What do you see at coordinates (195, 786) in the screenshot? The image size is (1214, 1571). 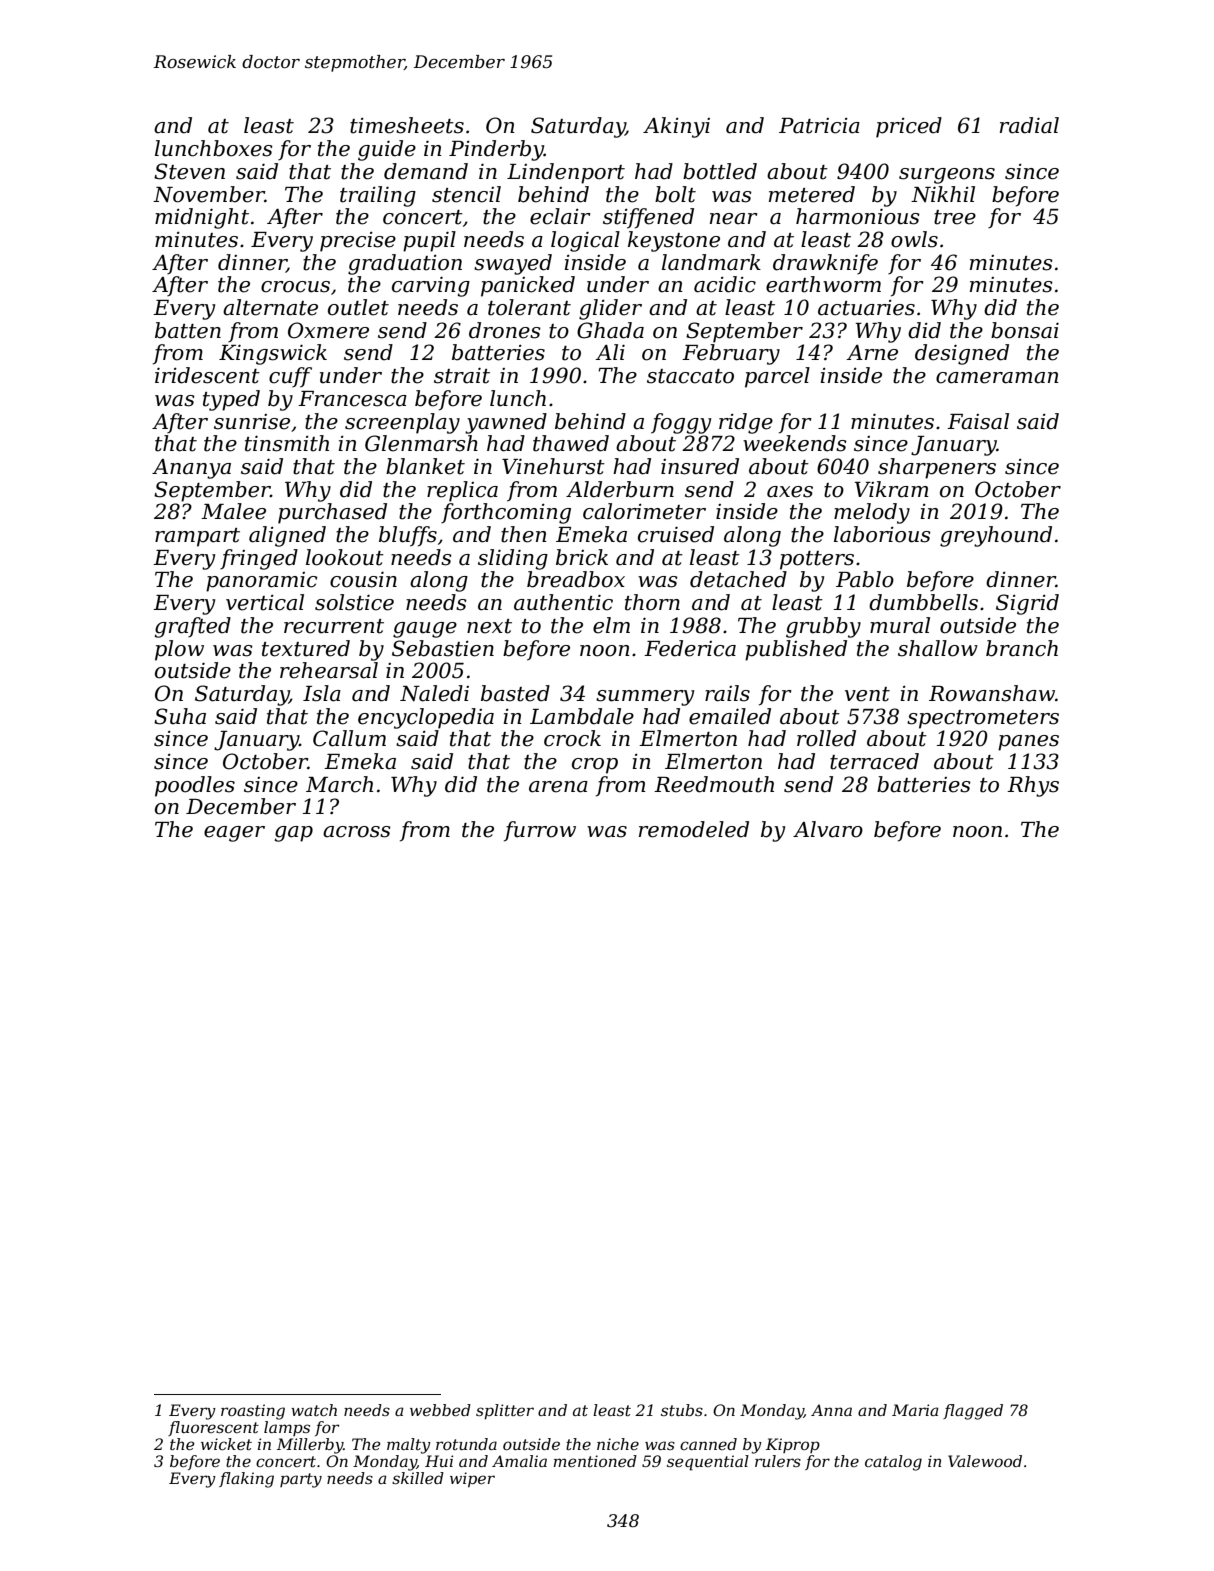 I see `poodles` at bounding box center [195, 786].
